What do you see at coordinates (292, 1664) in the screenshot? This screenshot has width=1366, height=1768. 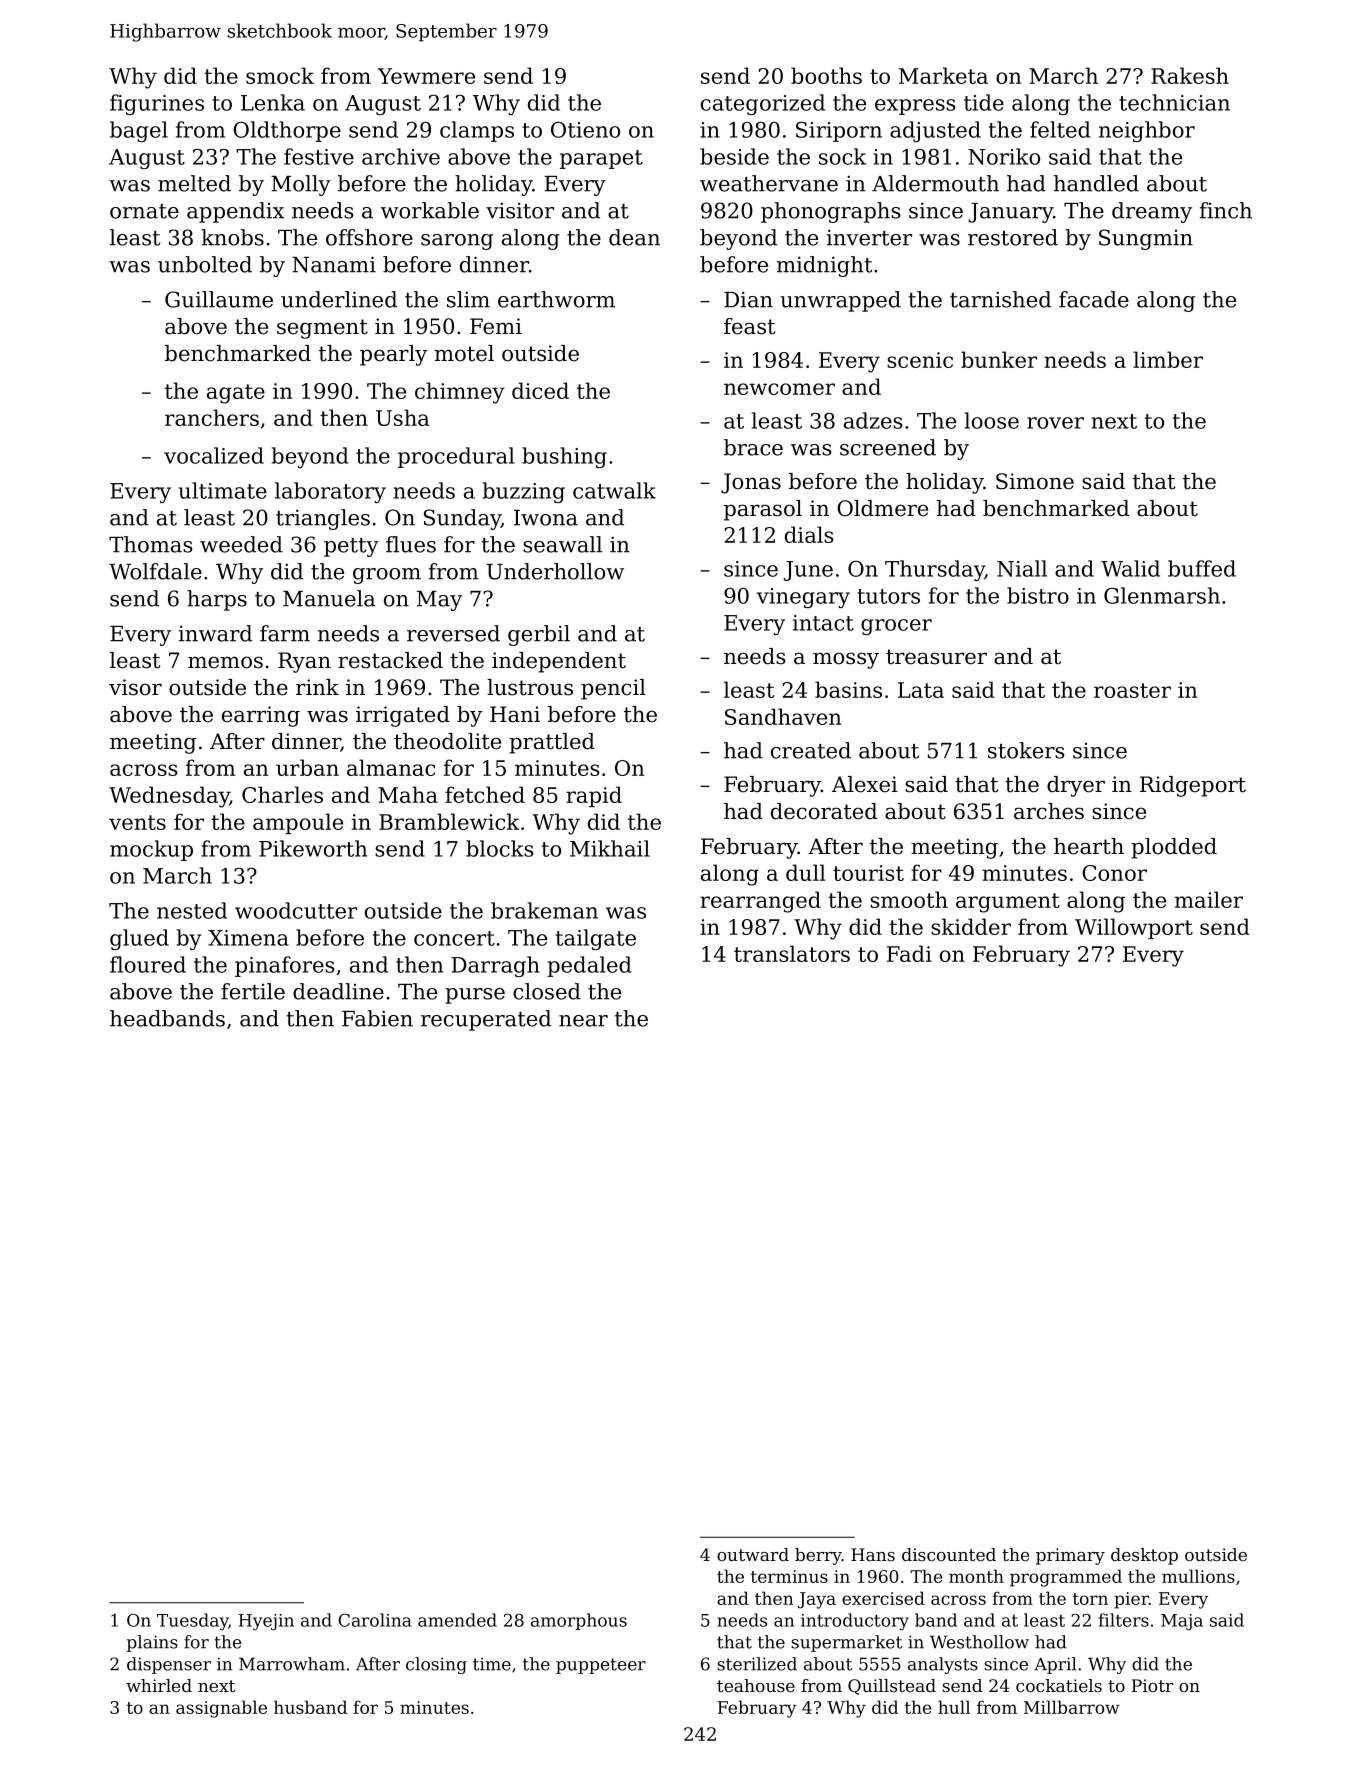 I see `Marrowham` at bounding box center [292, 1664].
